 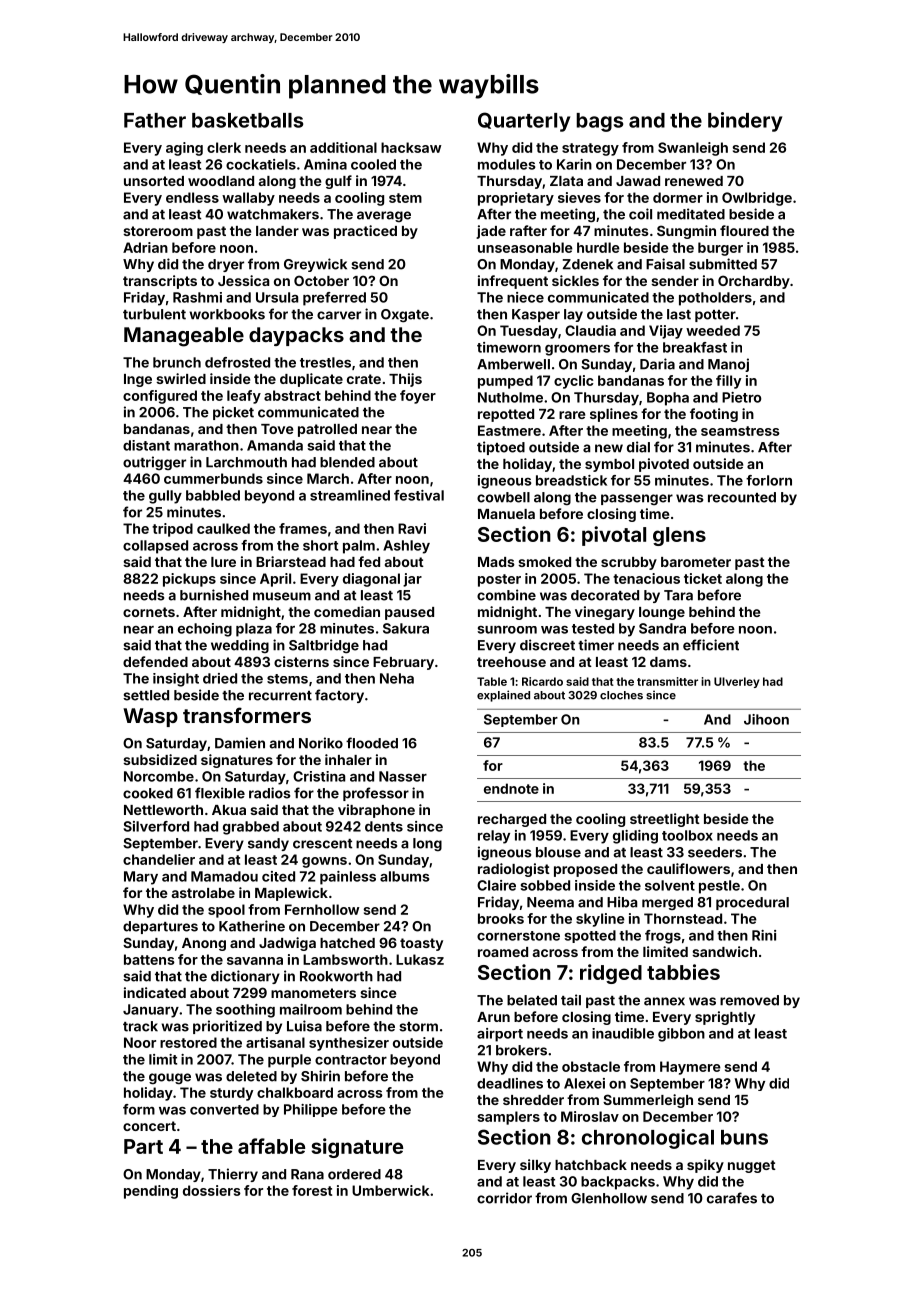 What do you see at coordinates (507, 164) in the page?
I see `modules` at bounding box center [507, 164].
